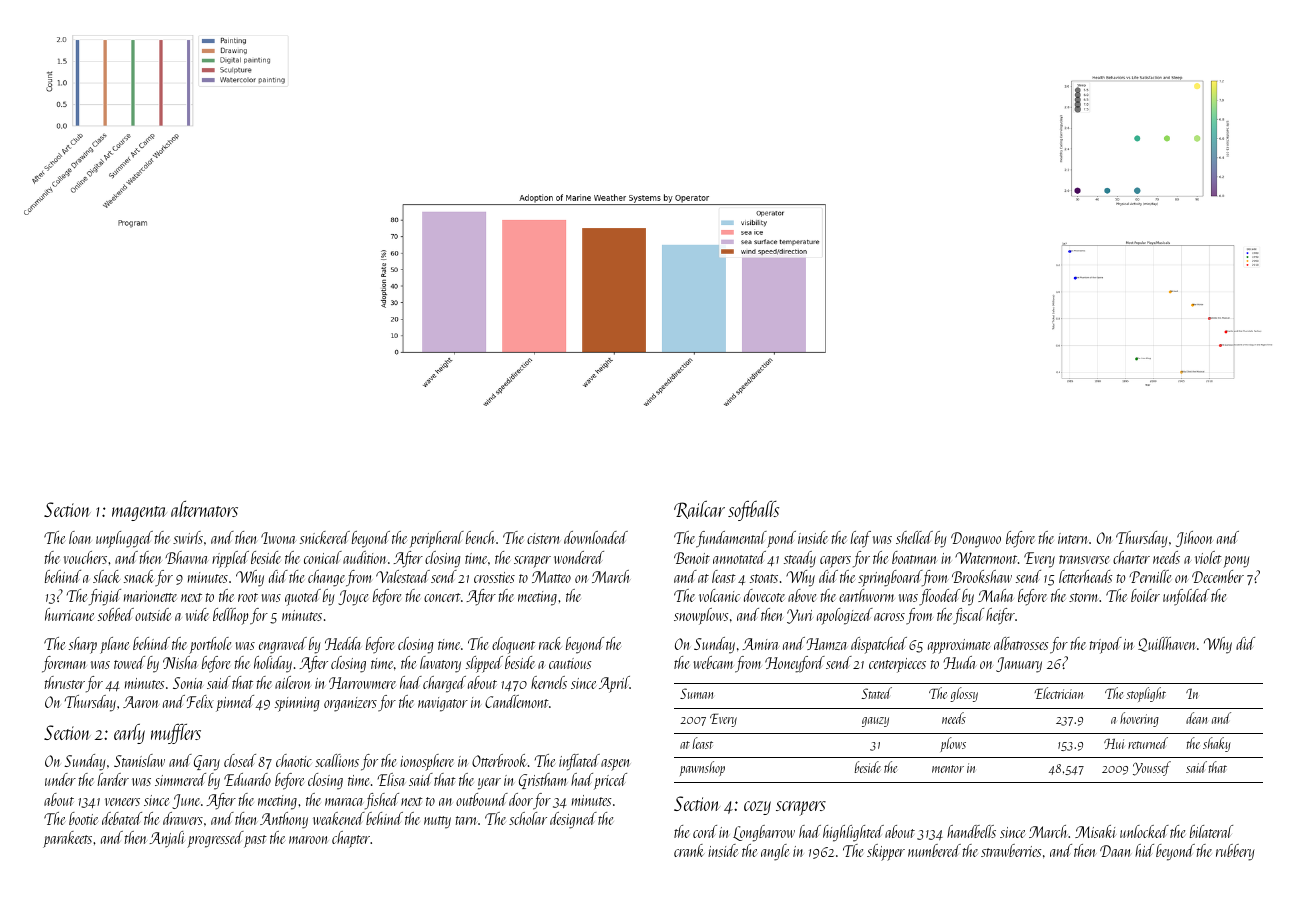  Describe the element at coordinates (1196, 718) in the image. I see `dean` at that location.
